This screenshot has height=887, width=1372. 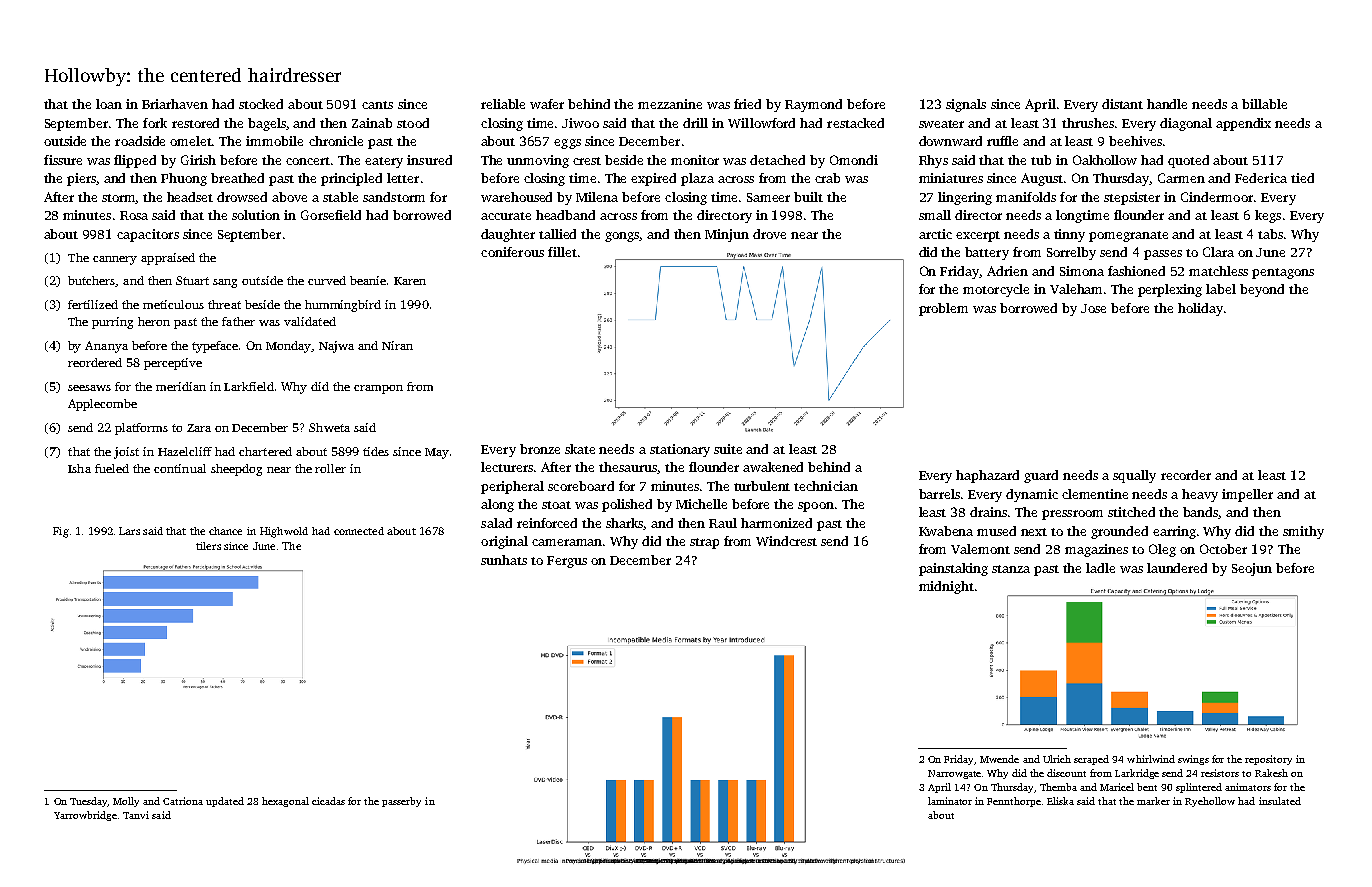 What do you see at coordinates (401, 802) in the screenshot?
I see `passerby` at bounding box center [401, 802].
